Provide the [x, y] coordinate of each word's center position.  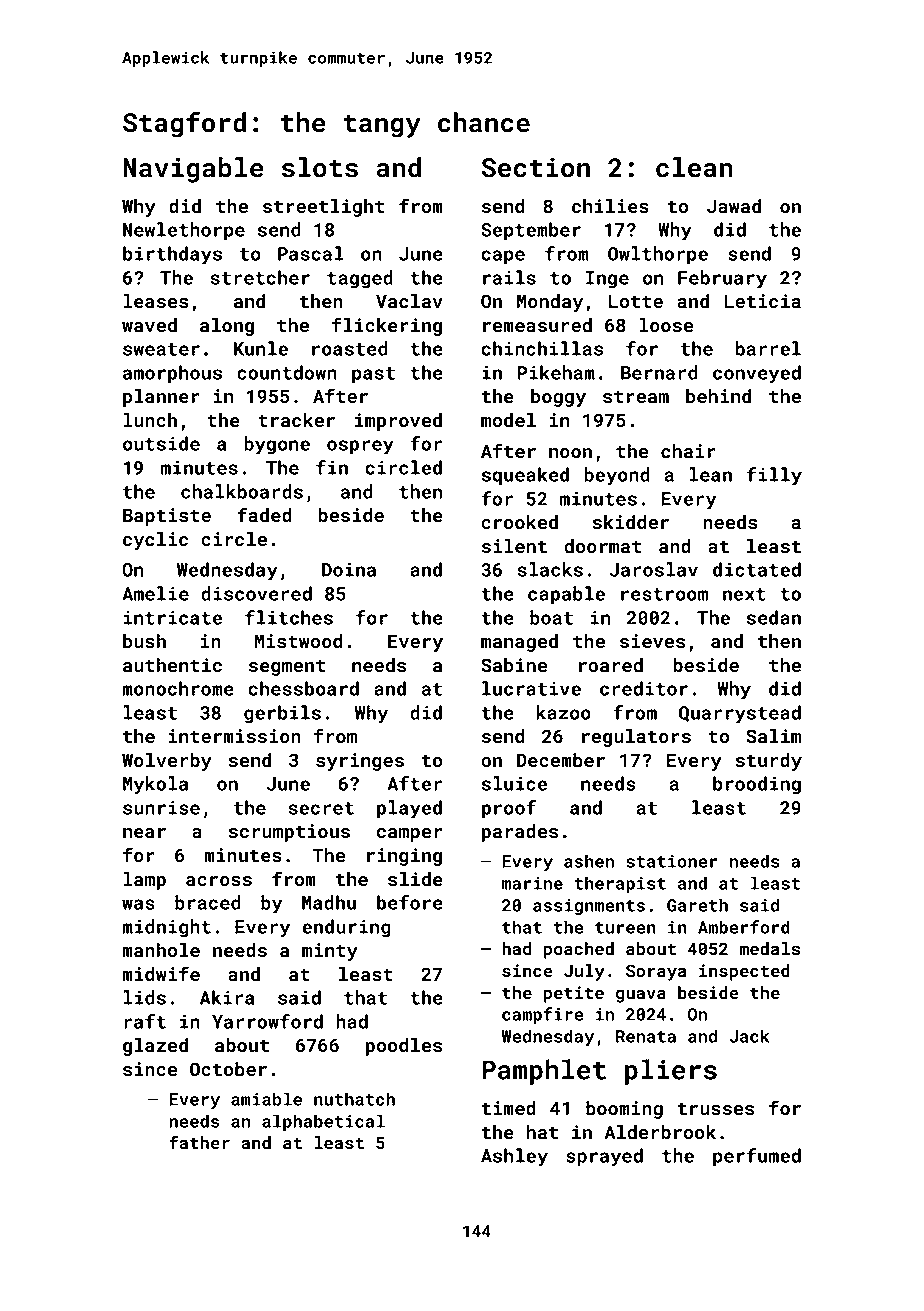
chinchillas [542, 348]
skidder [630, 522]
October [228, 1069]
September [531, 231]
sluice [514, 783]
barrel [768, 348]
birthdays [172, 255]
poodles [404, 1047]
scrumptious [289, 833]
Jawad [734, 206]
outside [161, 443]
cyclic [155, 541]
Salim [773, 736]
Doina [349, 569]
